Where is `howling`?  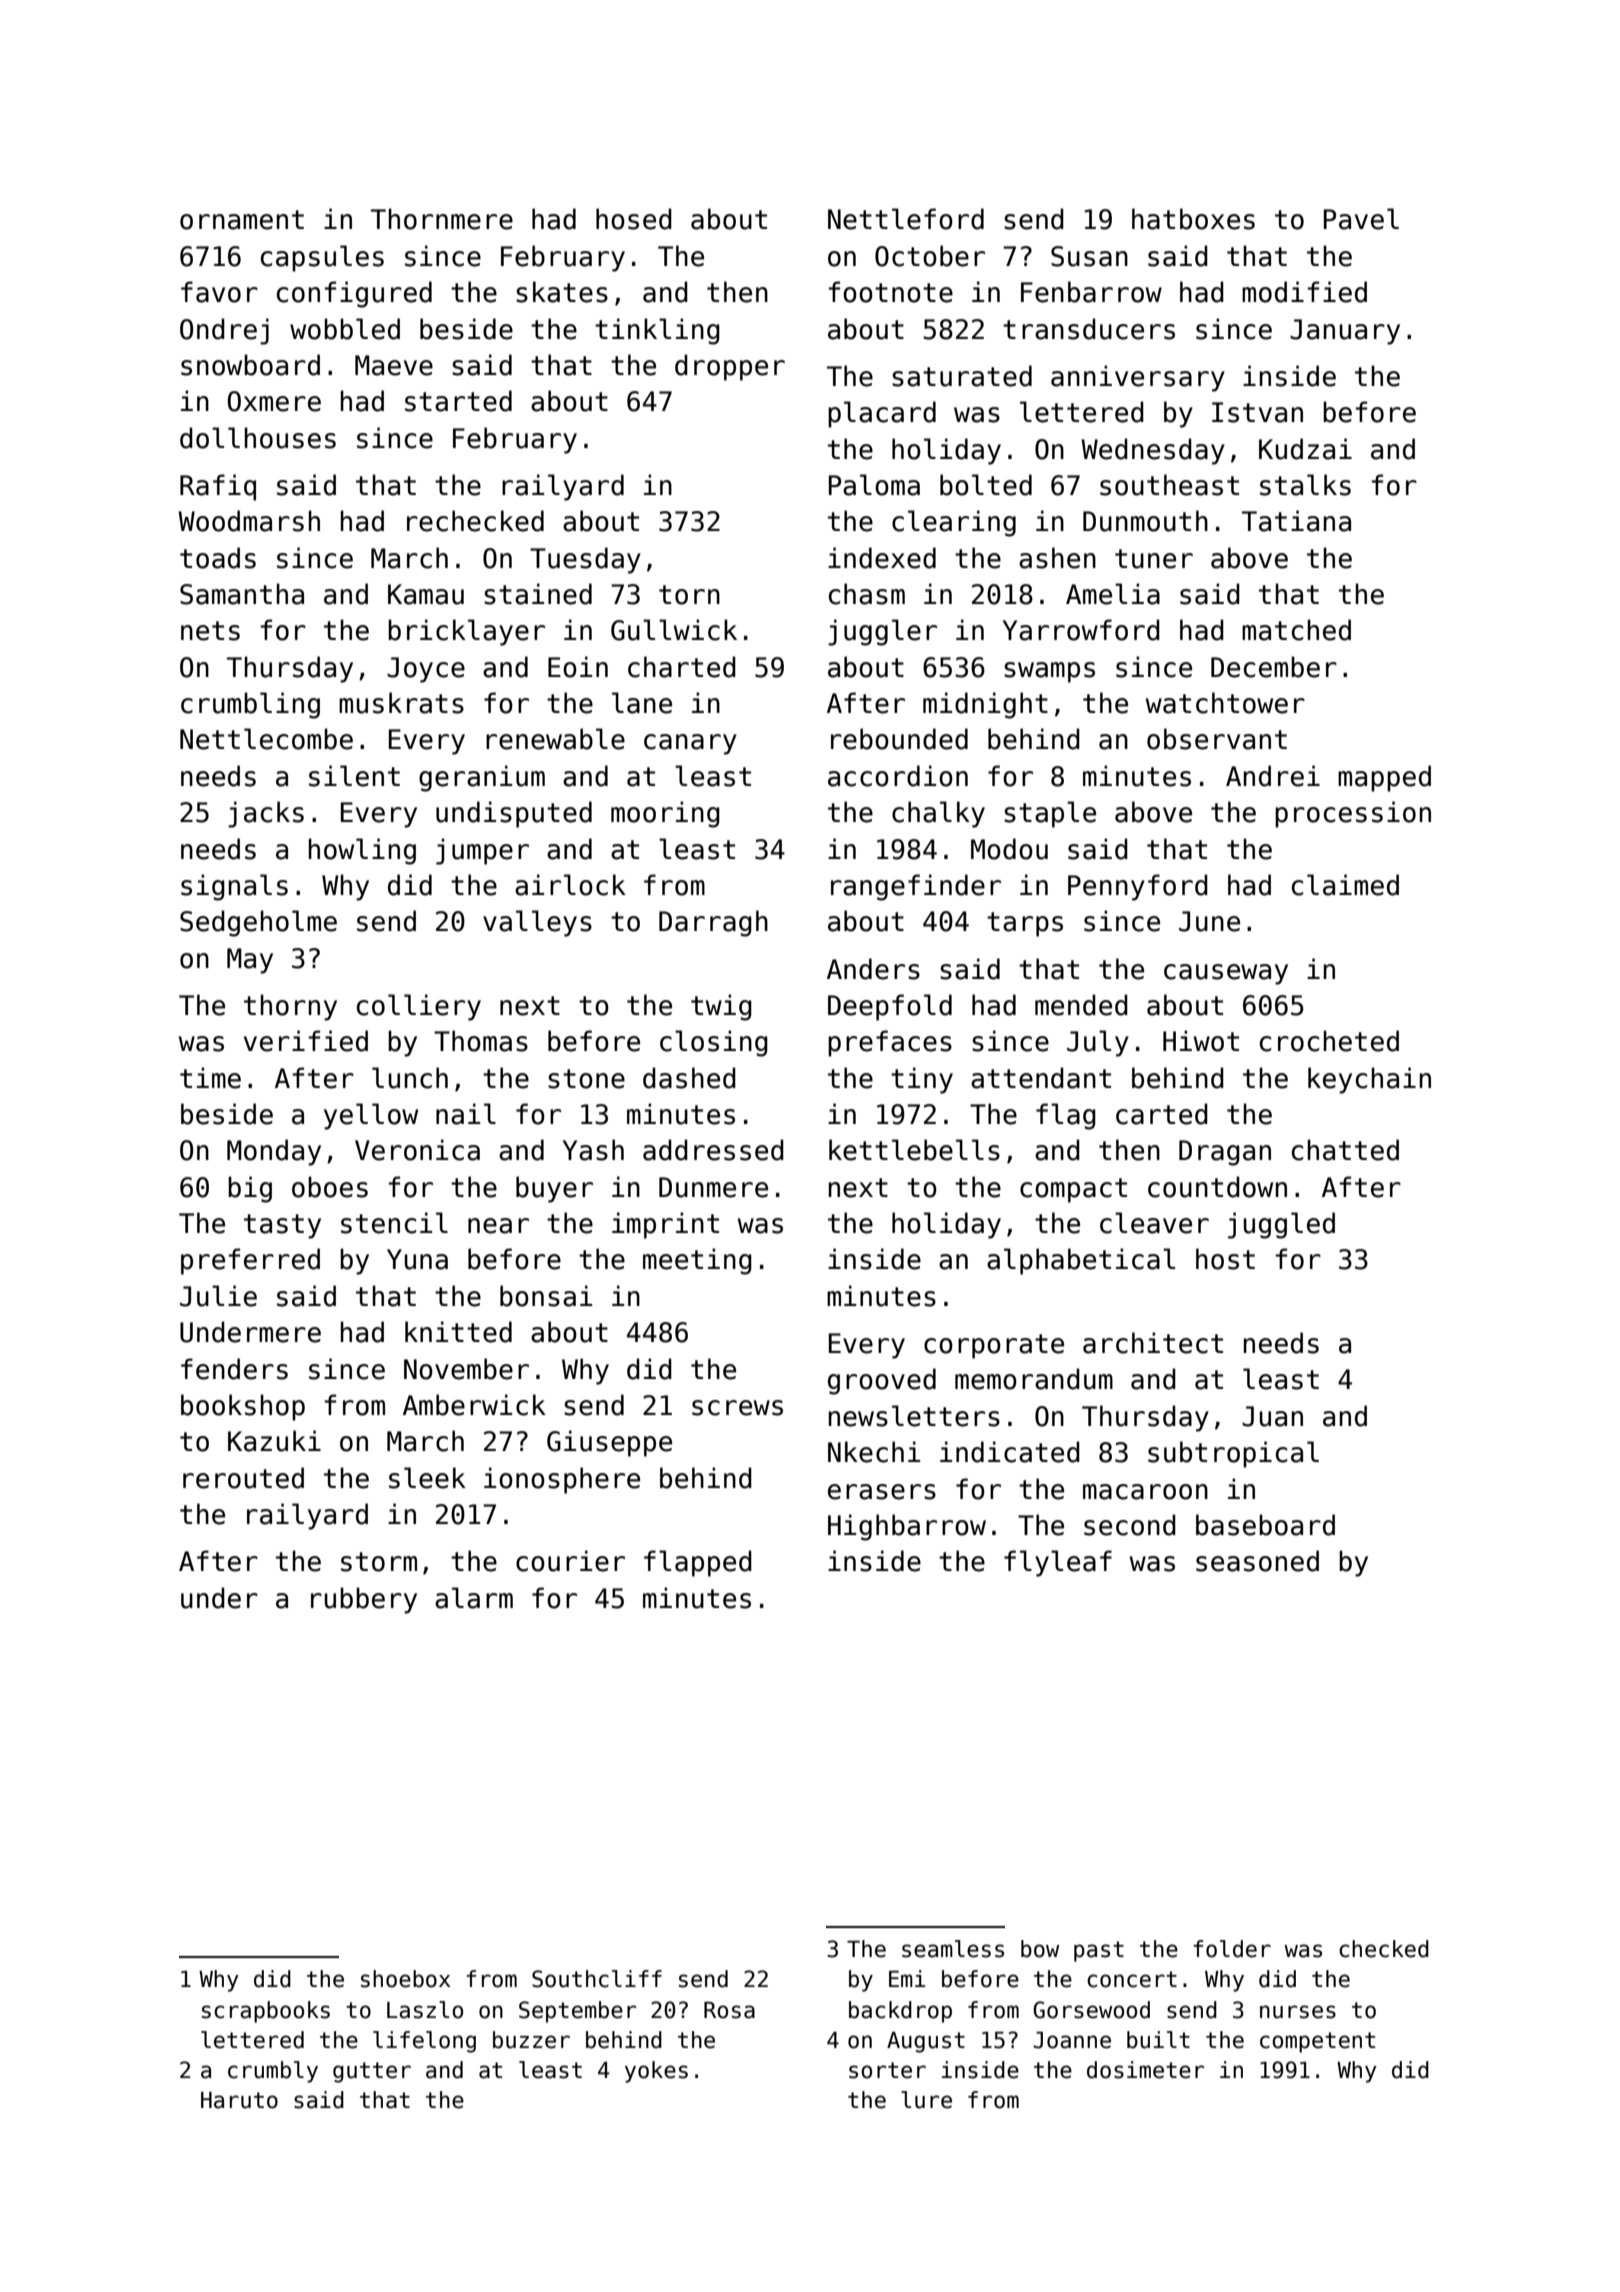
howling is located at coordinates (362, 851).
